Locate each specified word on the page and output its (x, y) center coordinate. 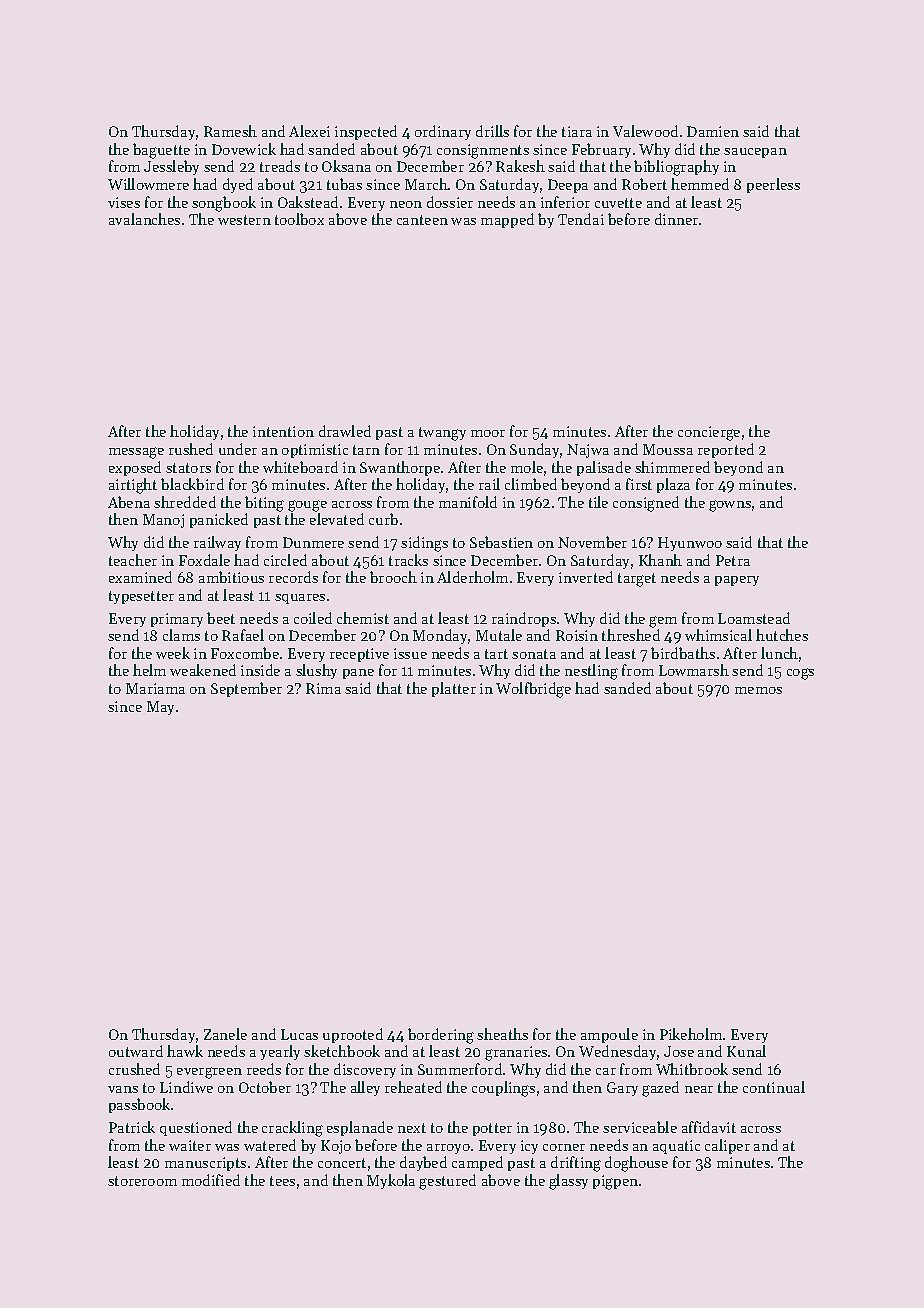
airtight (133, 486)
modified (211, 1180)
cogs (800, 674)
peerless (773, 185)
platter (454, 689)
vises (124, 202)
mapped (507, 220)
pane (358, 674)
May (160, 708)
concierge (709, 433)
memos (758, 690)
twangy (442, 434)
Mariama (155, 688)
